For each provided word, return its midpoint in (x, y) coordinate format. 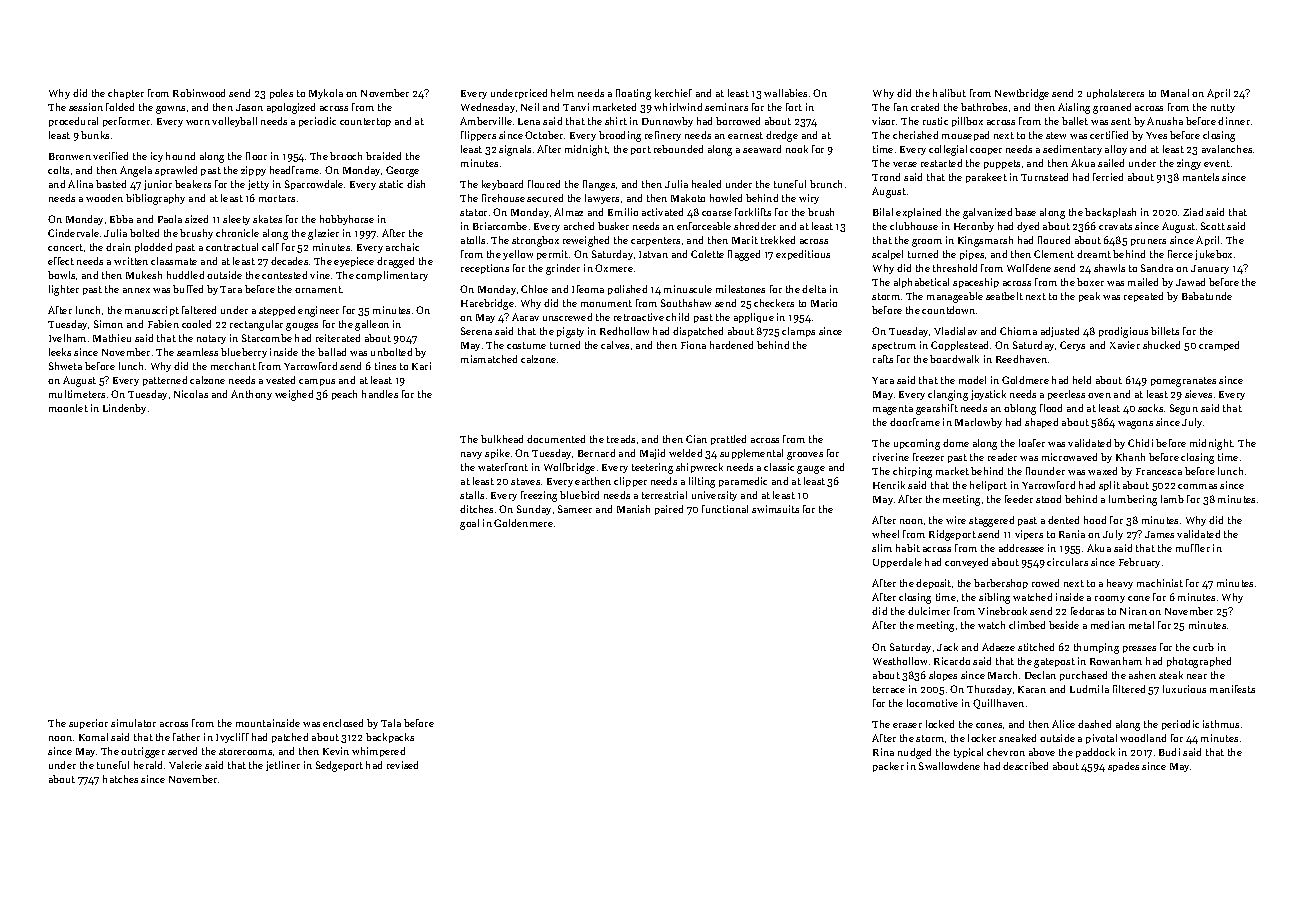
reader (1002, 457)
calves (615, 345)
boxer (1090, 282)
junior (158, 185)
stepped (277, 311)
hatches (120, 779)
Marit (745, 240)
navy (471, 455)
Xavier (1125, 345)
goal (469, 524)
